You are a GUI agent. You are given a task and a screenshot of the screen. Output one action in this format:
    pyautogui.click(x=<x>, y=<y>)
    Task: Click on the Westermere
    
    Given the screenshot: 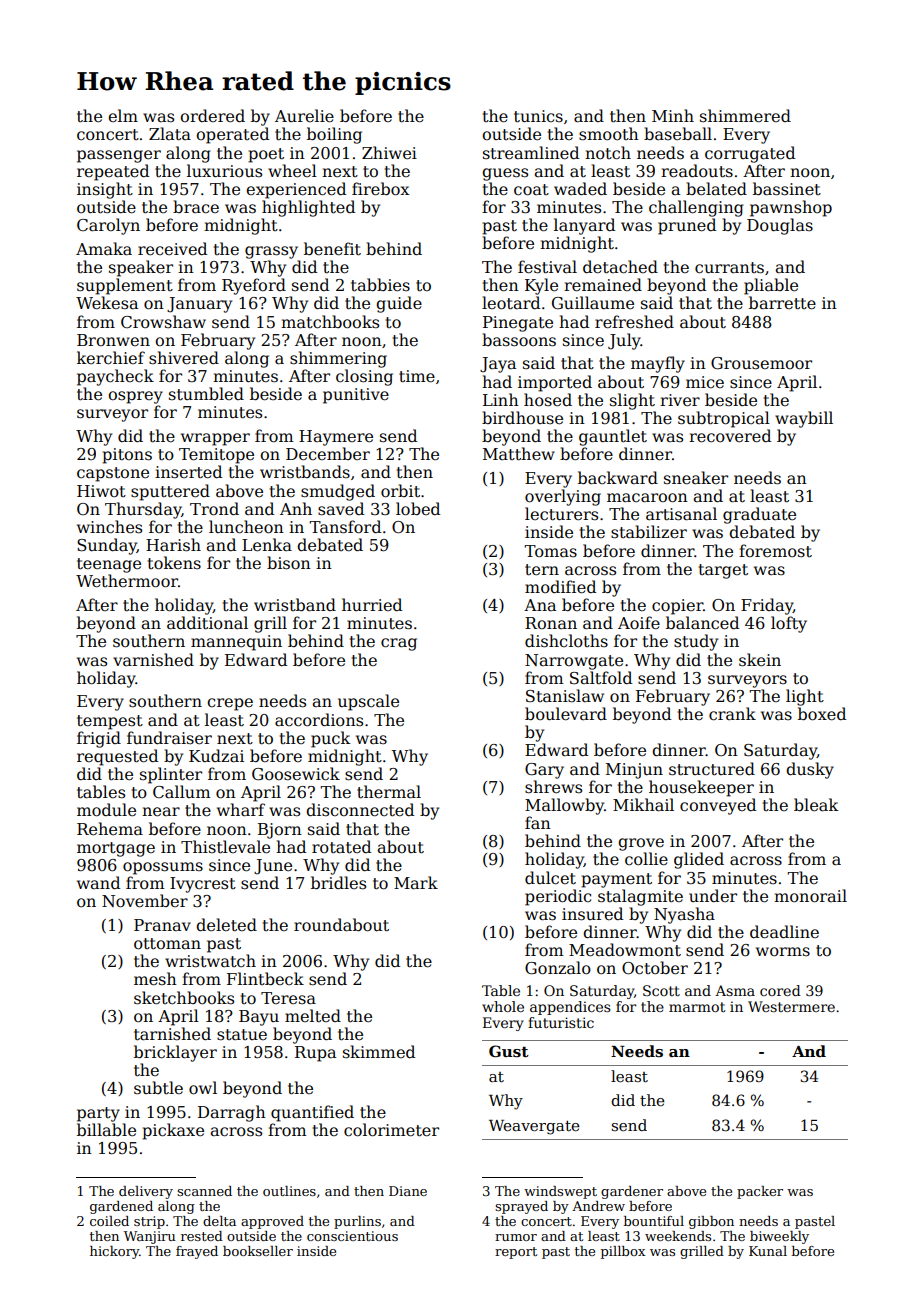 What is the action you would take?
    pyautogui.click(x=791, y=1006)
